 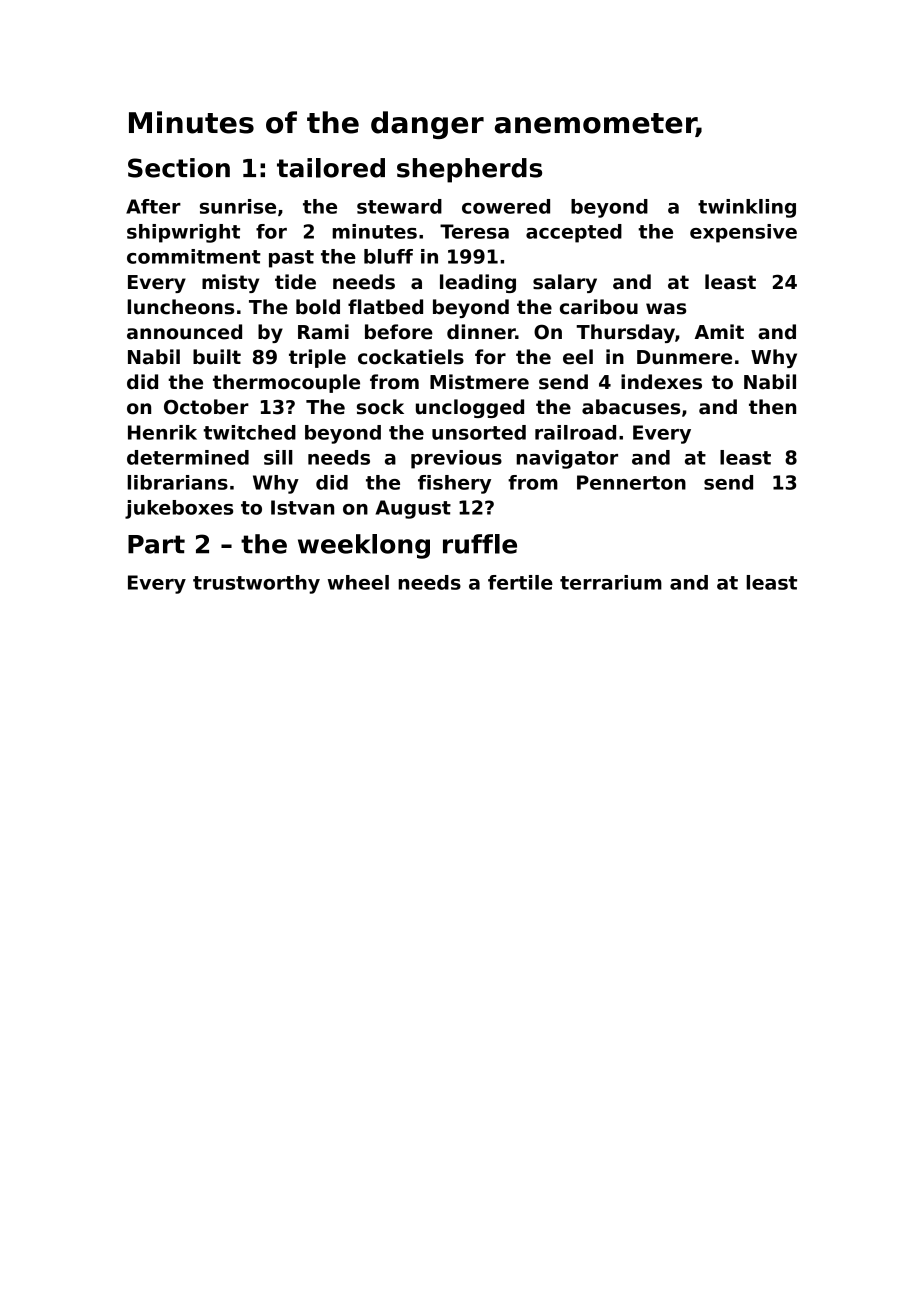 I want to click on then, so click(x=772, y=407).
